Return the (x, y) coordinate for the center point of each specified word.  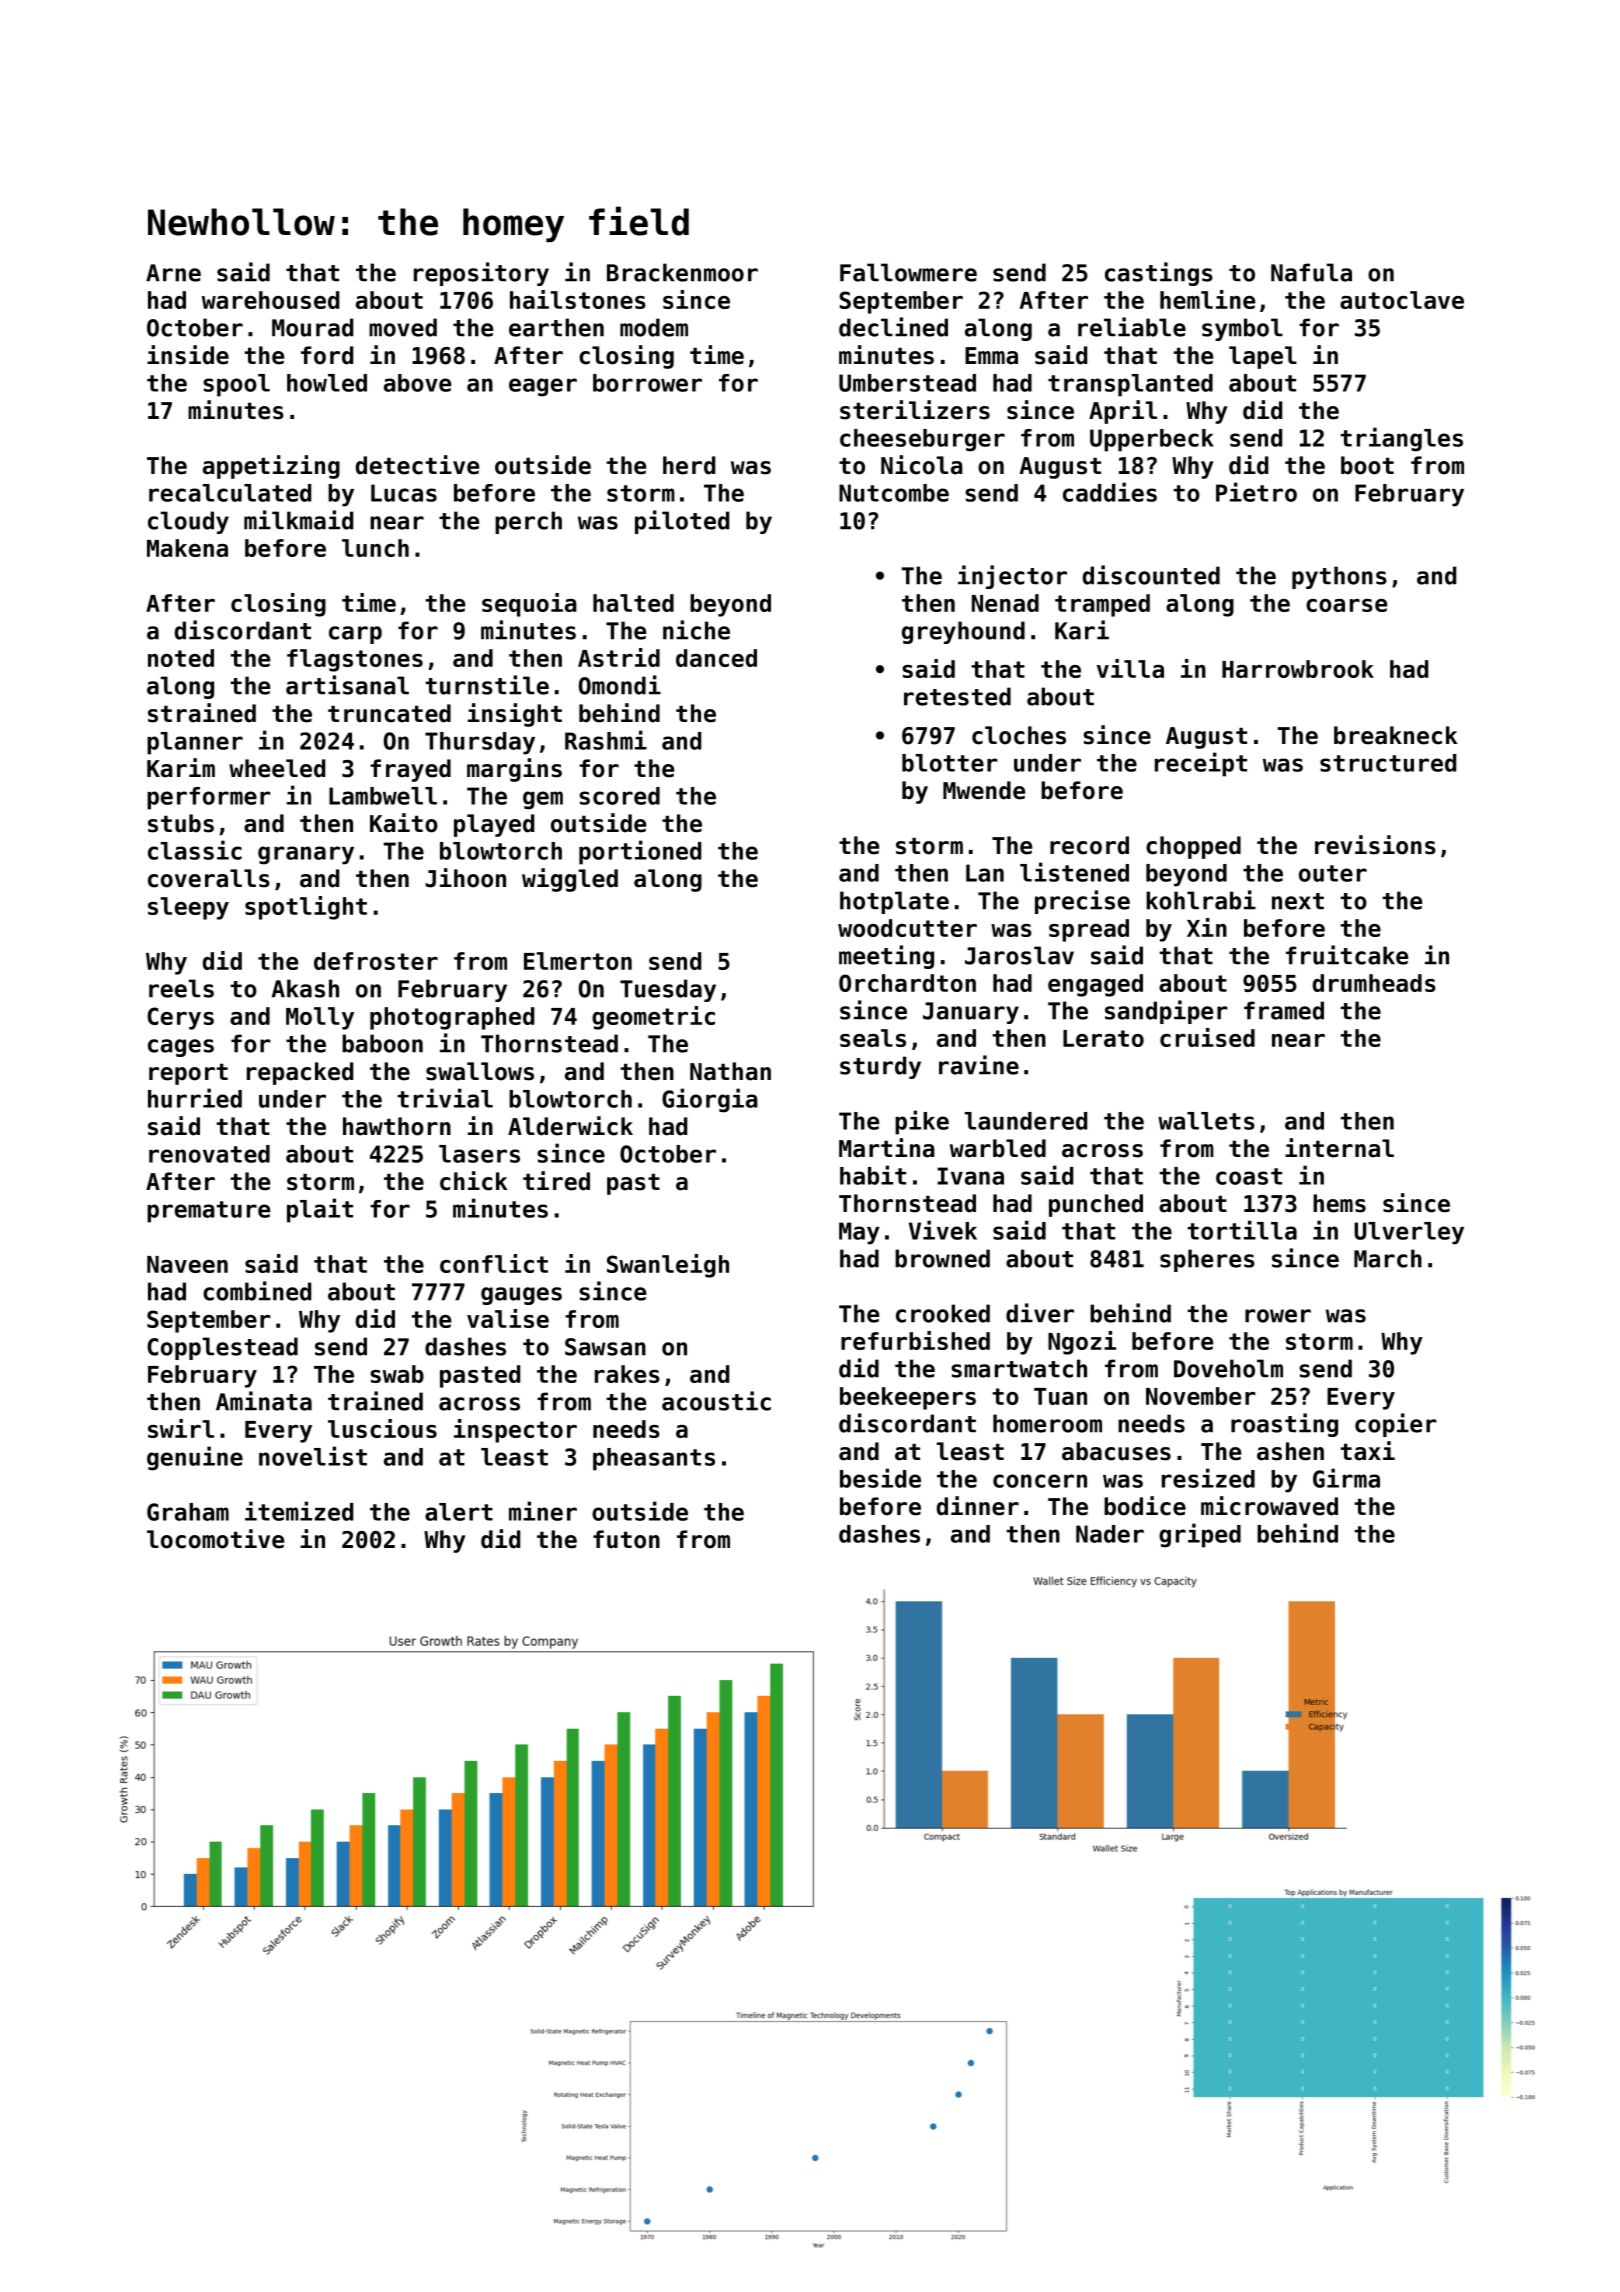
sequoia (529, 605)
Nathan (730, 1071)
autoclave (1402, 300)
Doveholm (1228, 1368)
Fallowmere (908, 272)
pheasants (654, 1459)
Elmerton (578, 961)
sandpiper (1166, 1012)
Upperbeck (1152, 440)
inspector (515, 1431)
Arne (173, 273)
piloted (682, 522)
